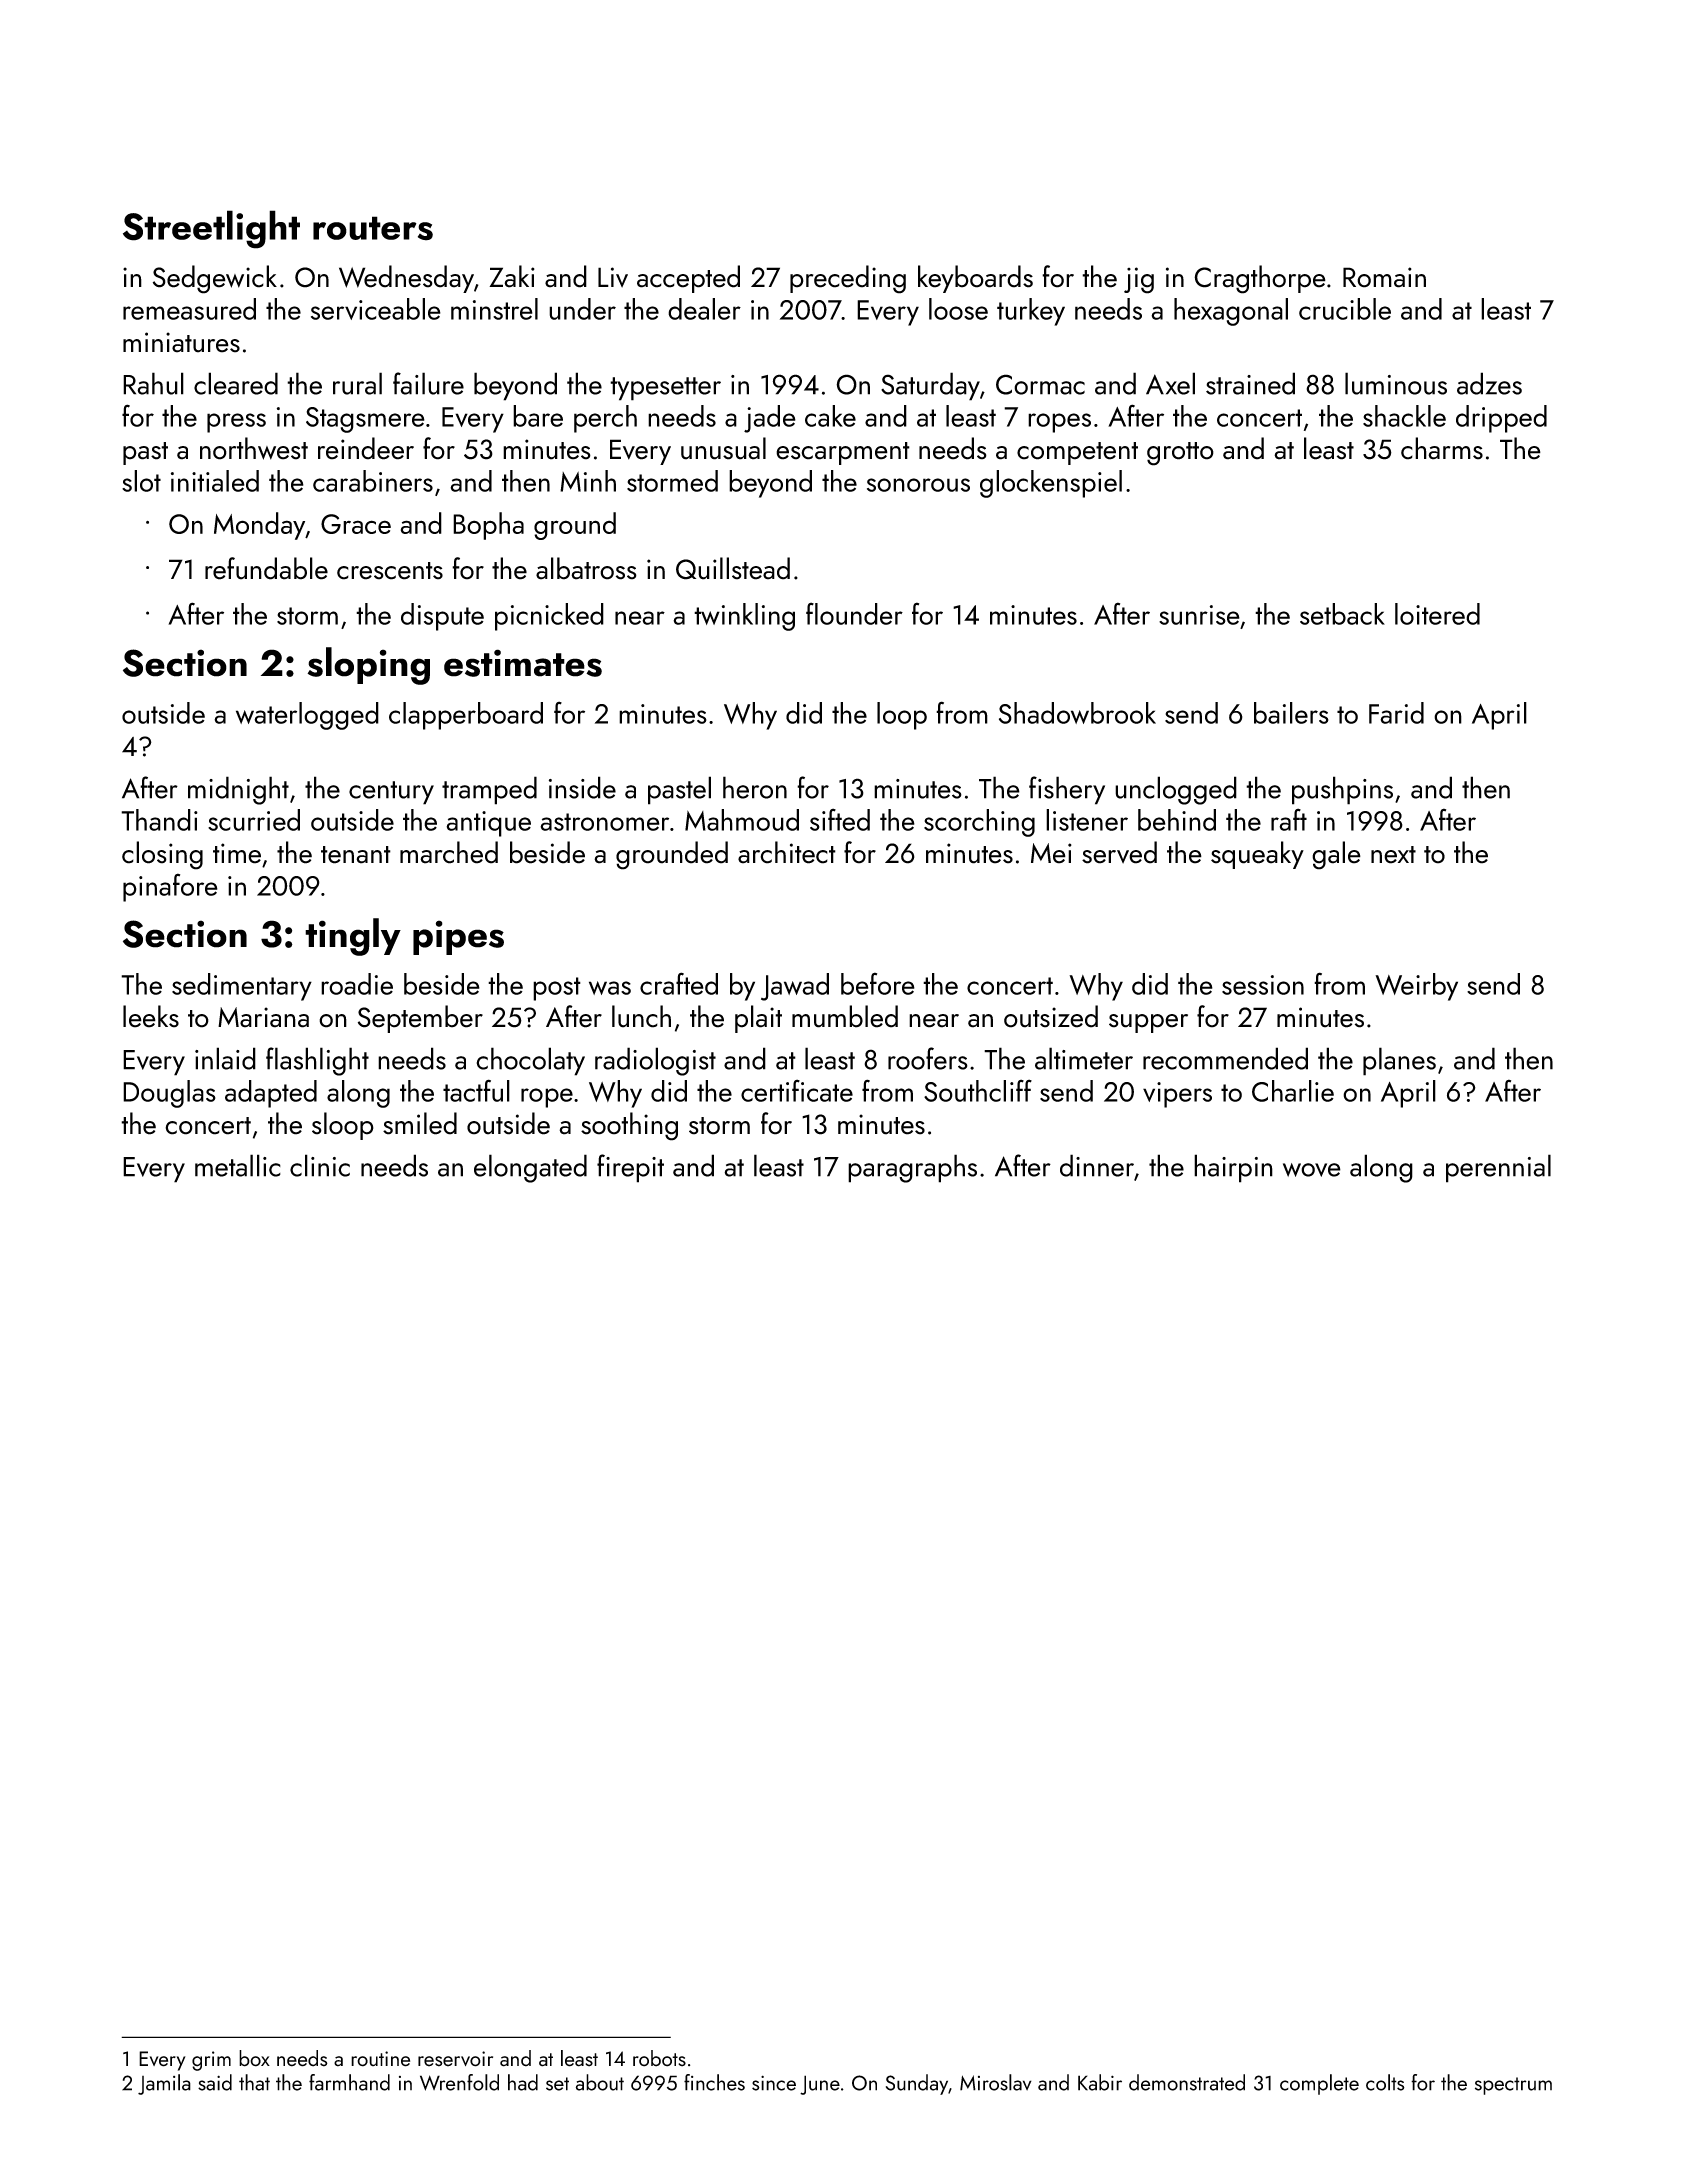  What do you see at coordinates (512, 276) in the document?
I see `Zaki` at bounding box center [512, 276].
